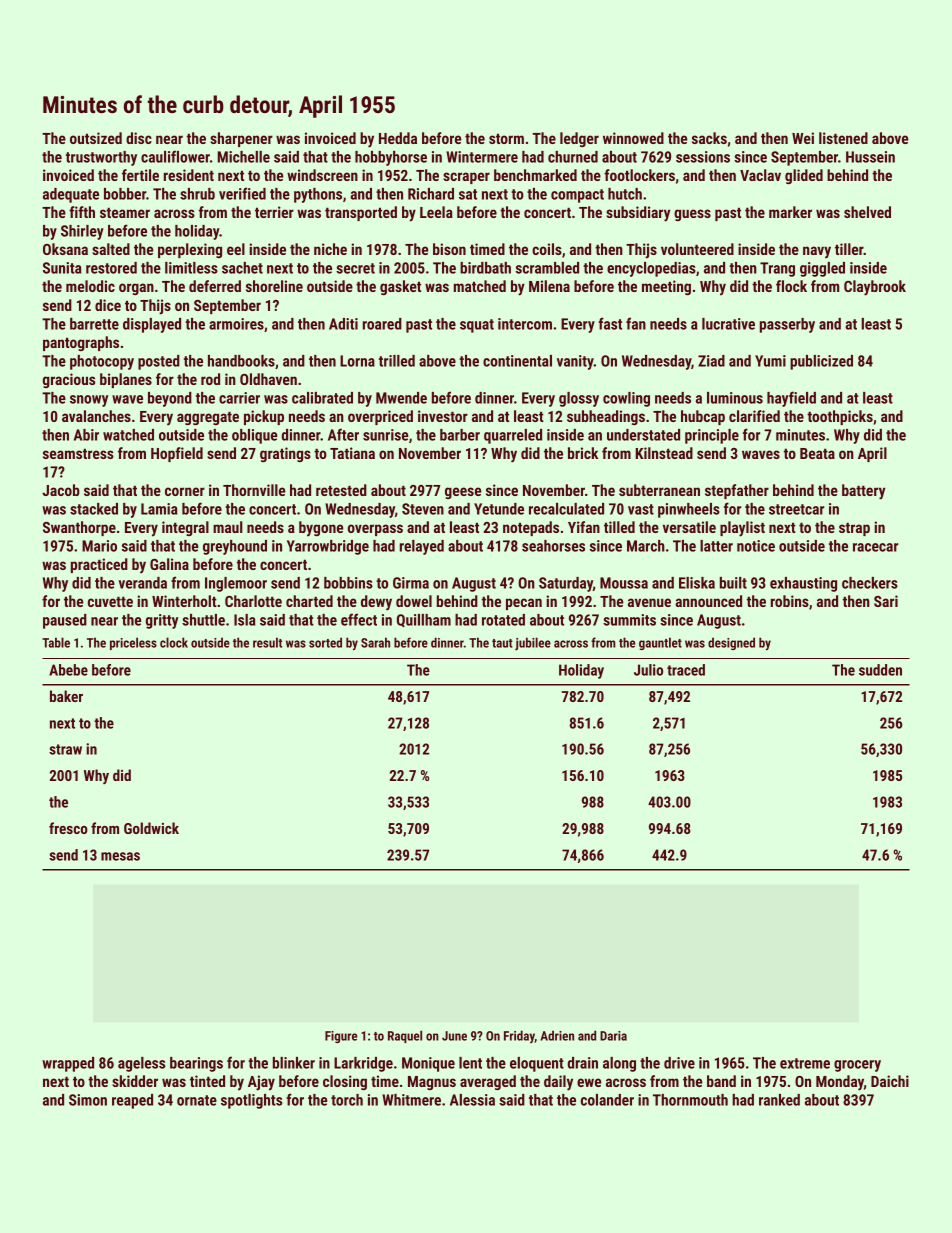 This screenshot has width=952, height=1233. I want to click on sharpener, so click(241, 139).
